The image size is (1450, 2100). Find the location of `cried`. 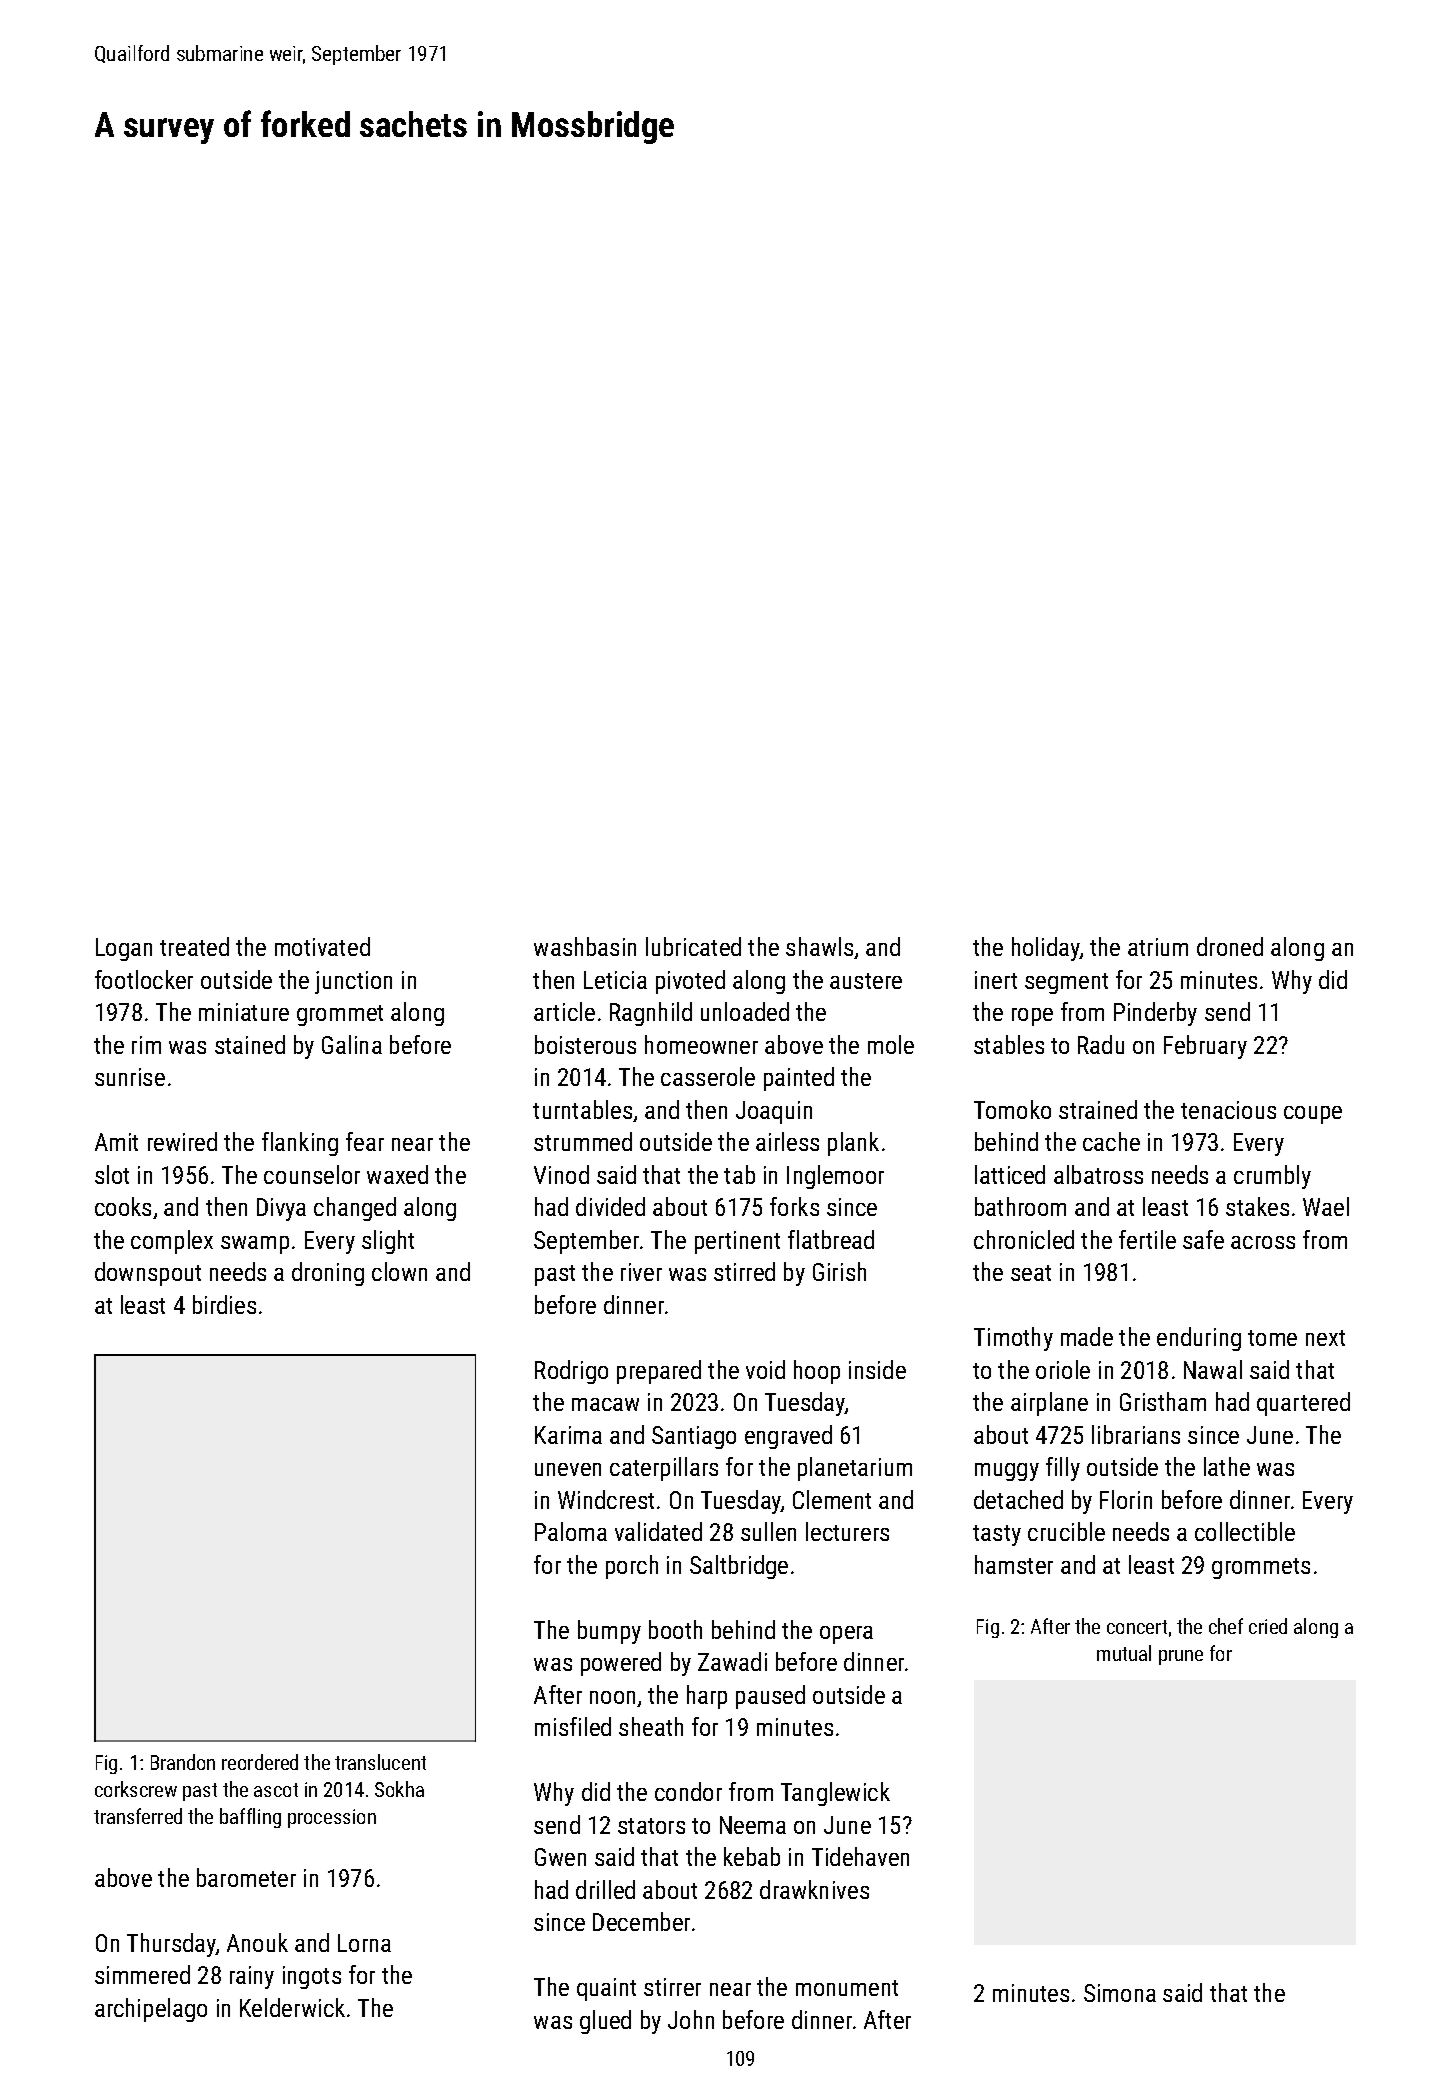

cried is located at coordinates (1268, 1626).
